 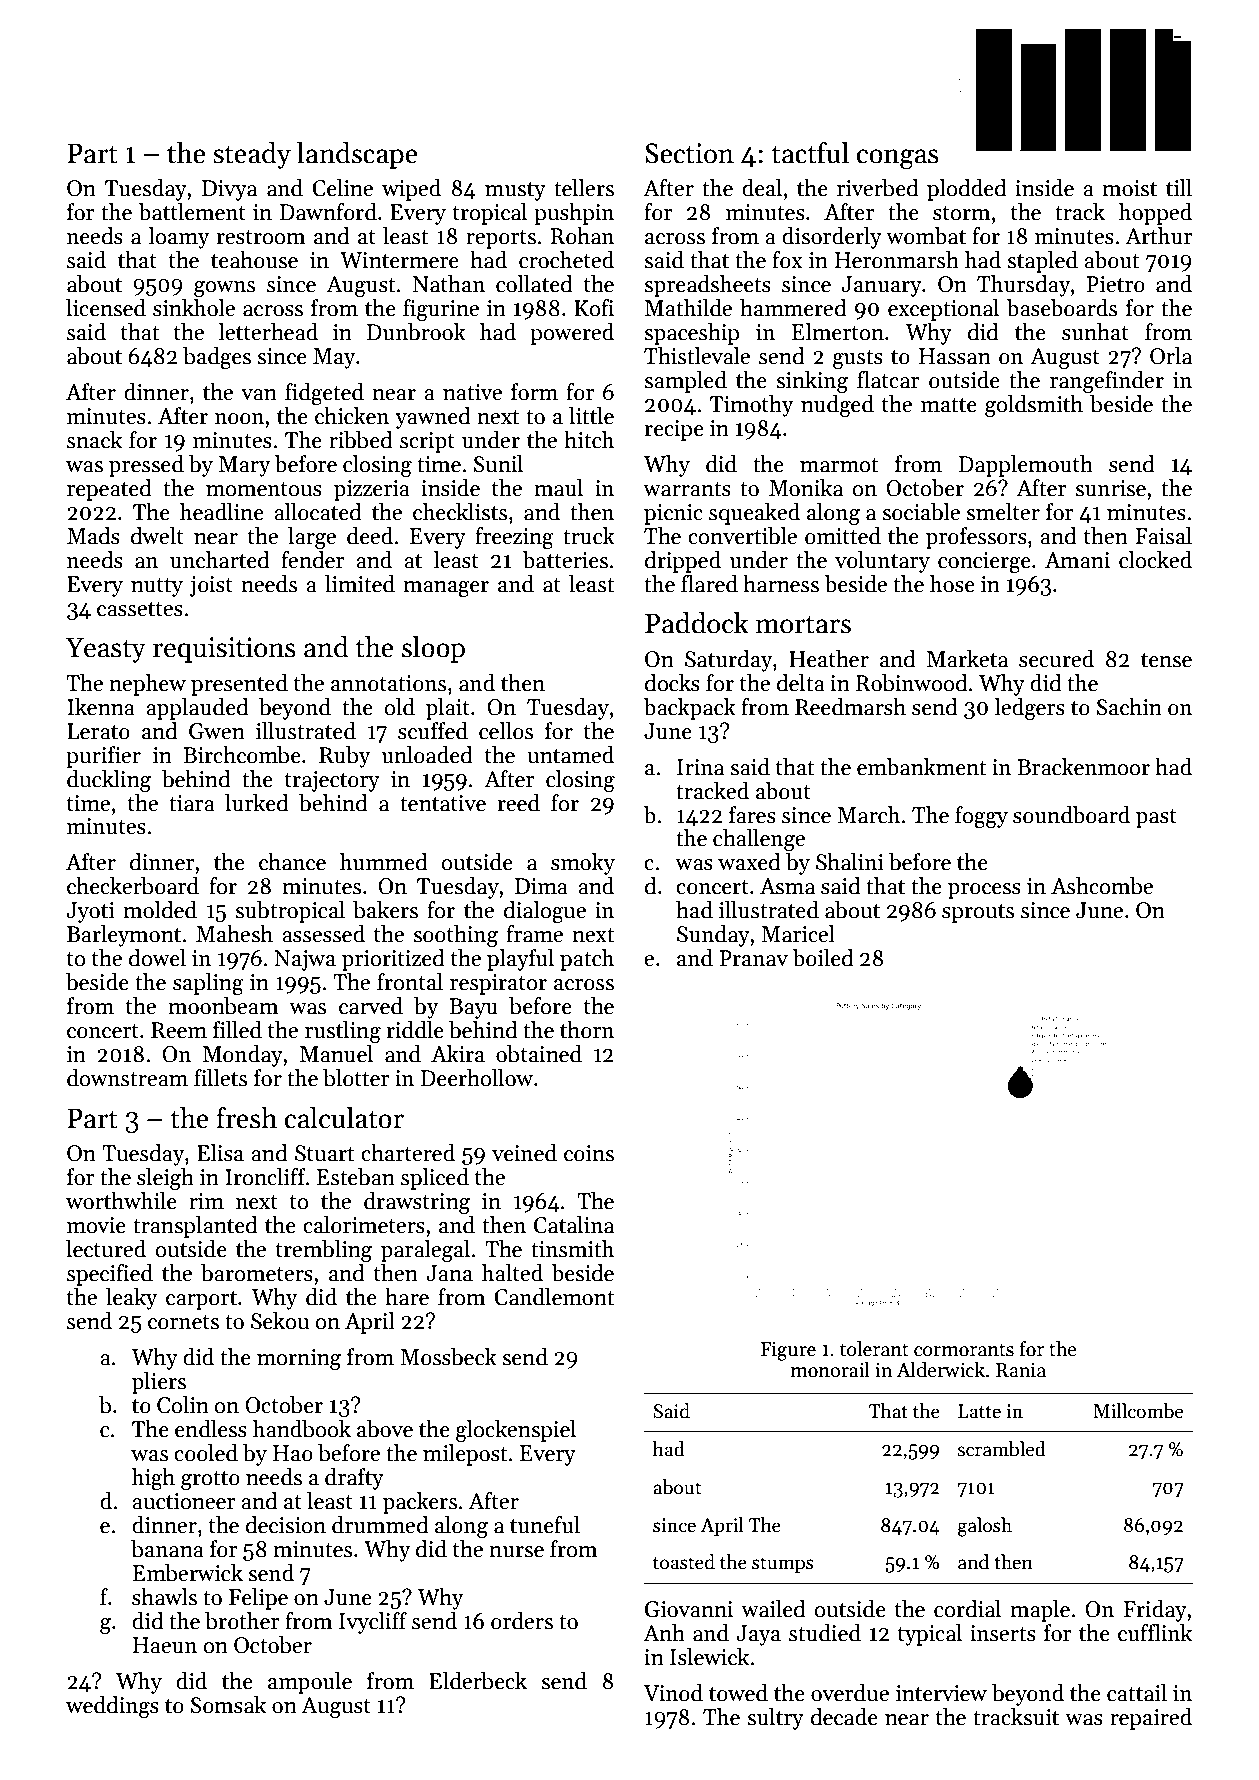 I want to click on sultry, so click(x=775, y=1719).
